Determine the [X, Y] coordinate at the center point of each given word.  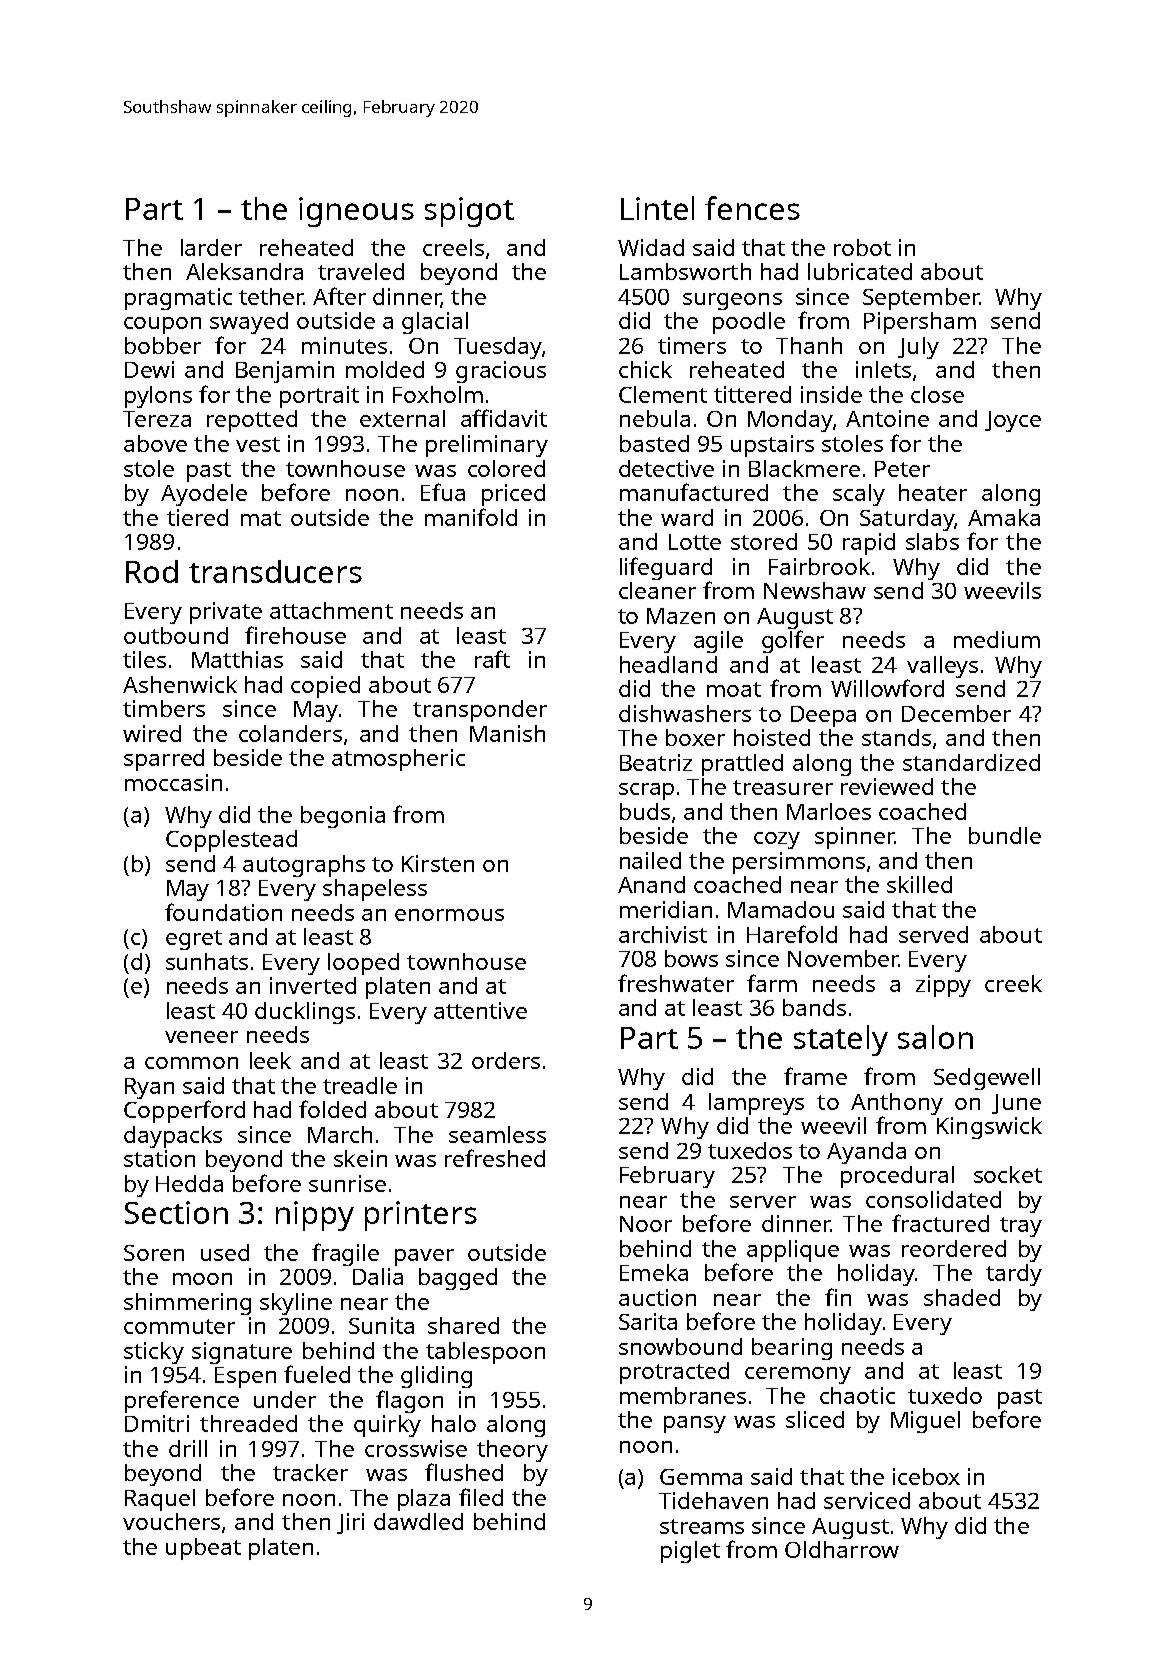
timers [692, 345]
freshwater [676, 983]
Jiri [350, 1523]
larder [211, 247]
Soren [154, 1253]
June [1016, 1104]
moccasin [173, 782]
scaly [859, 495]
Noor [646, 1224]
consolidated [933, 1199]
